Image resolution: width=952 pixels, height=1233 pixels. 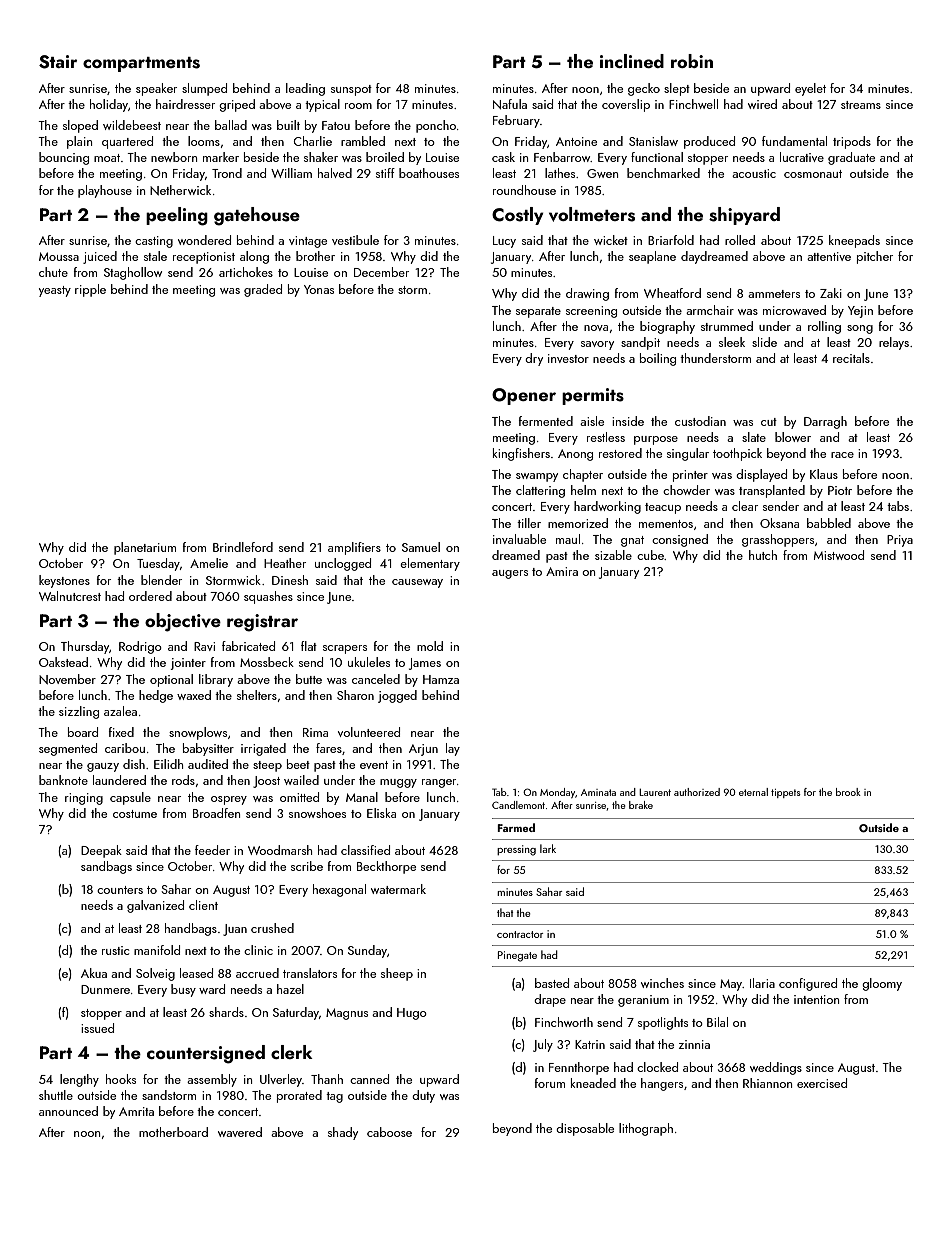 I want to click on gloomy, so click(x=882, y=984).
